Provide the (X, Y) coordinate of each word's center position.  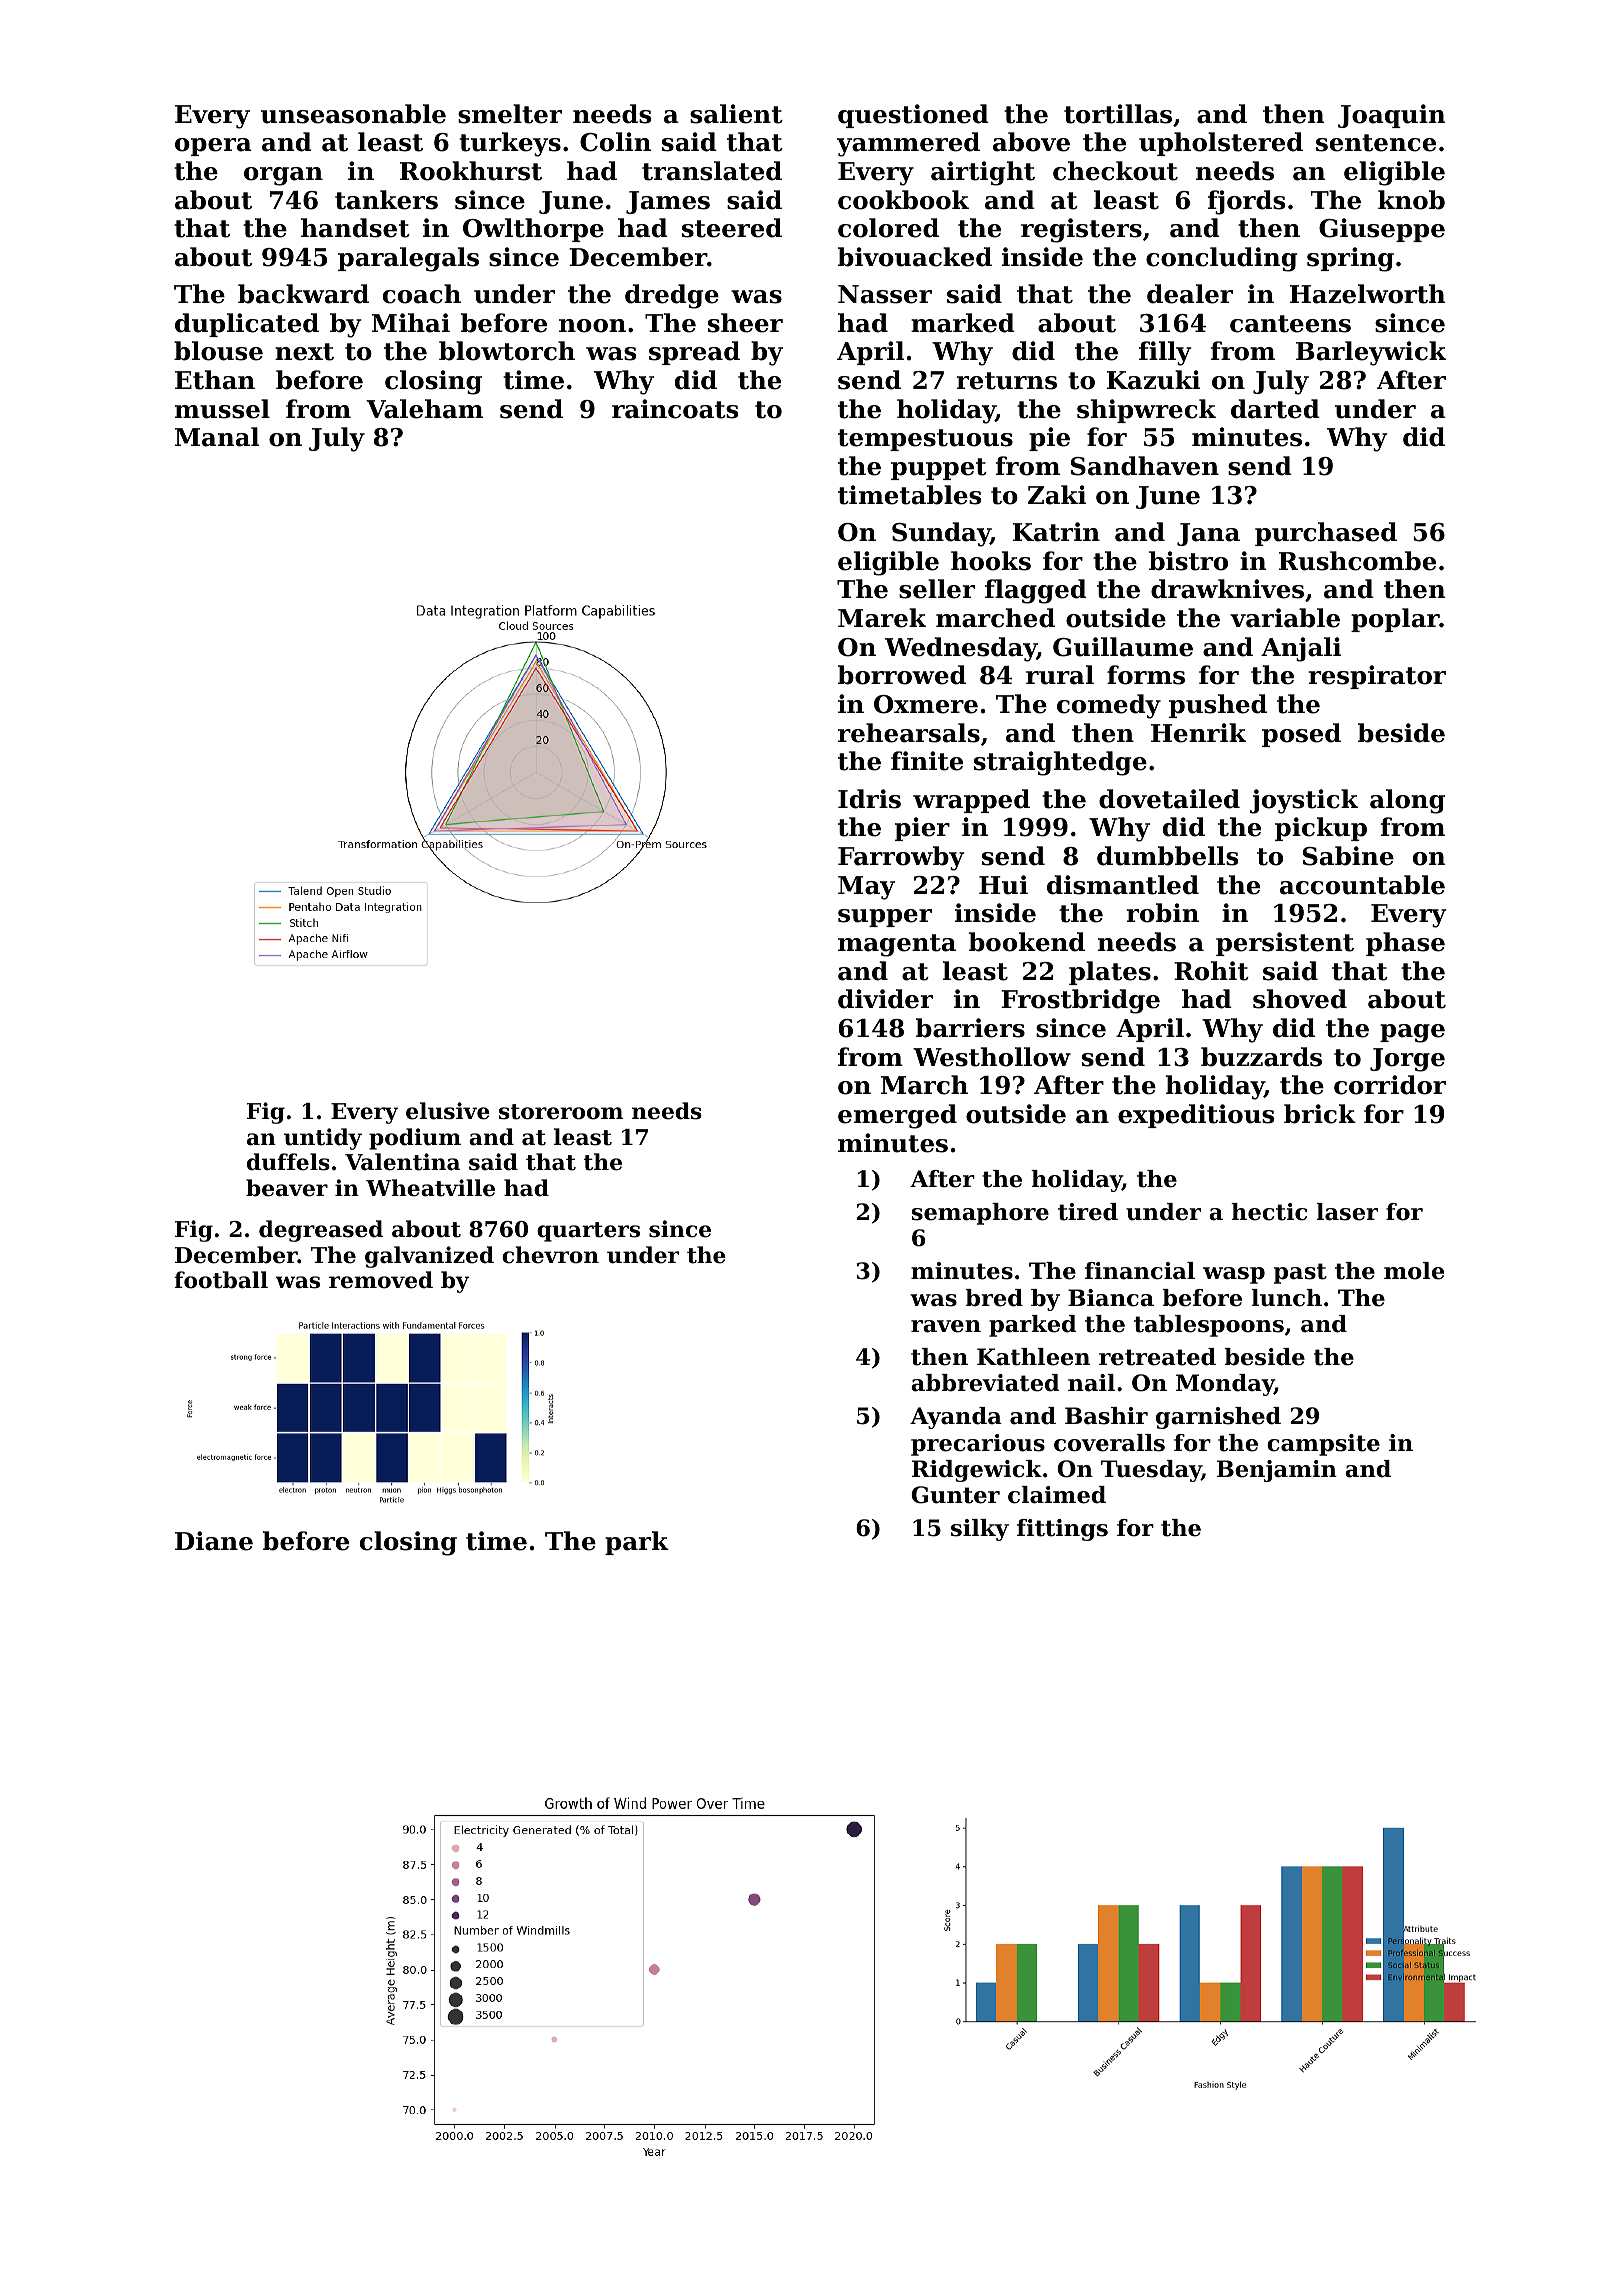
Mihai (411, 323)
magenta (897, 945)
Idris (869, 799)
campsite (1323, 1445)
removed (381, 1280)
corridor (1390, 1085)
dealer (1190, 294)
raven (946, 1326)
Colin (615, 142)
